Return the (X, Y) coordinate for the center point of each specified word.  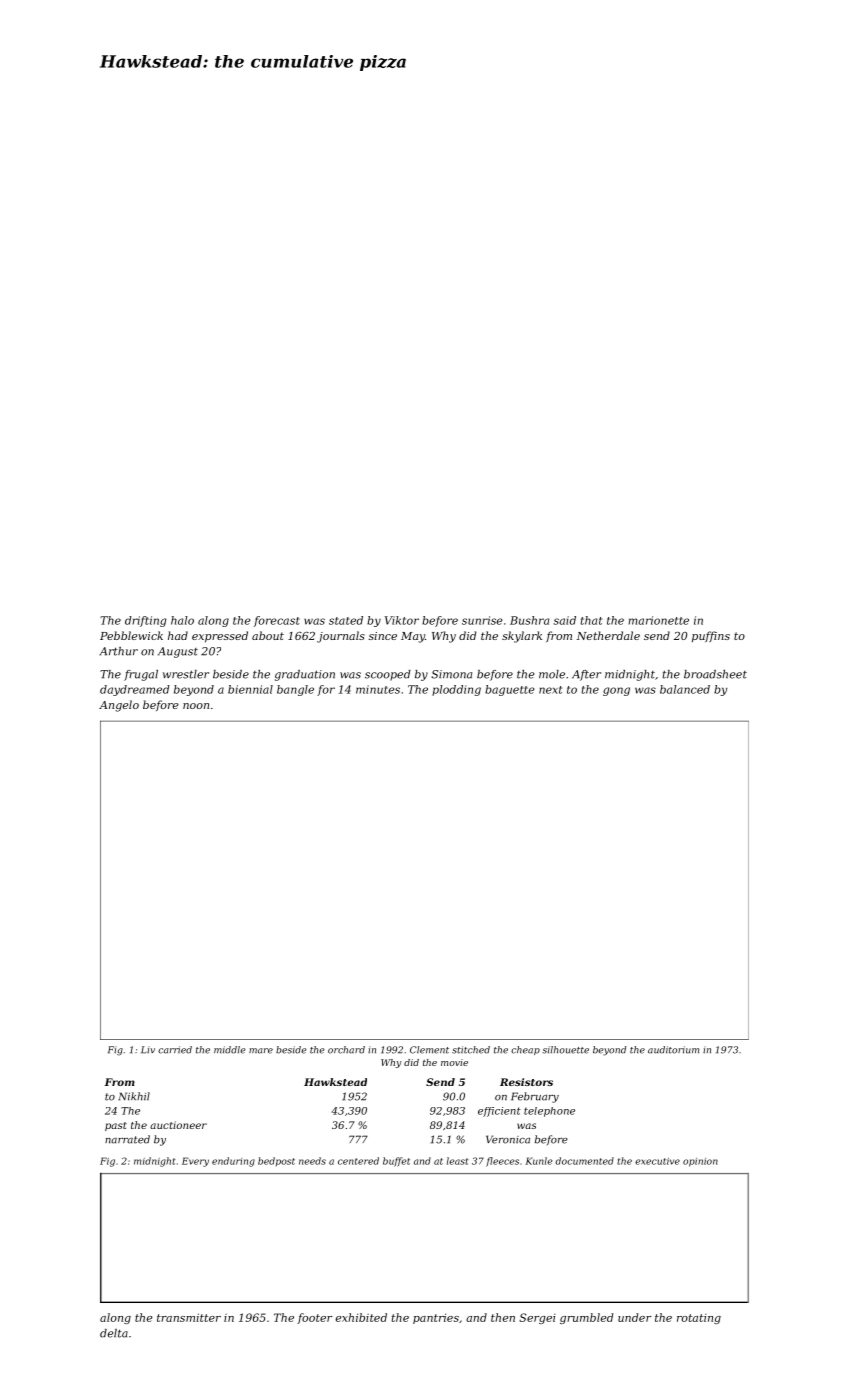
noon (196, 706)
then (503, 1317)
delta (114, 1333)
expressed (220, 637)
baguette (509, 690)
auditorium (673, 1050)
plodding (456, 690)
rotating (699, 1319)
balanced (685, 689)
